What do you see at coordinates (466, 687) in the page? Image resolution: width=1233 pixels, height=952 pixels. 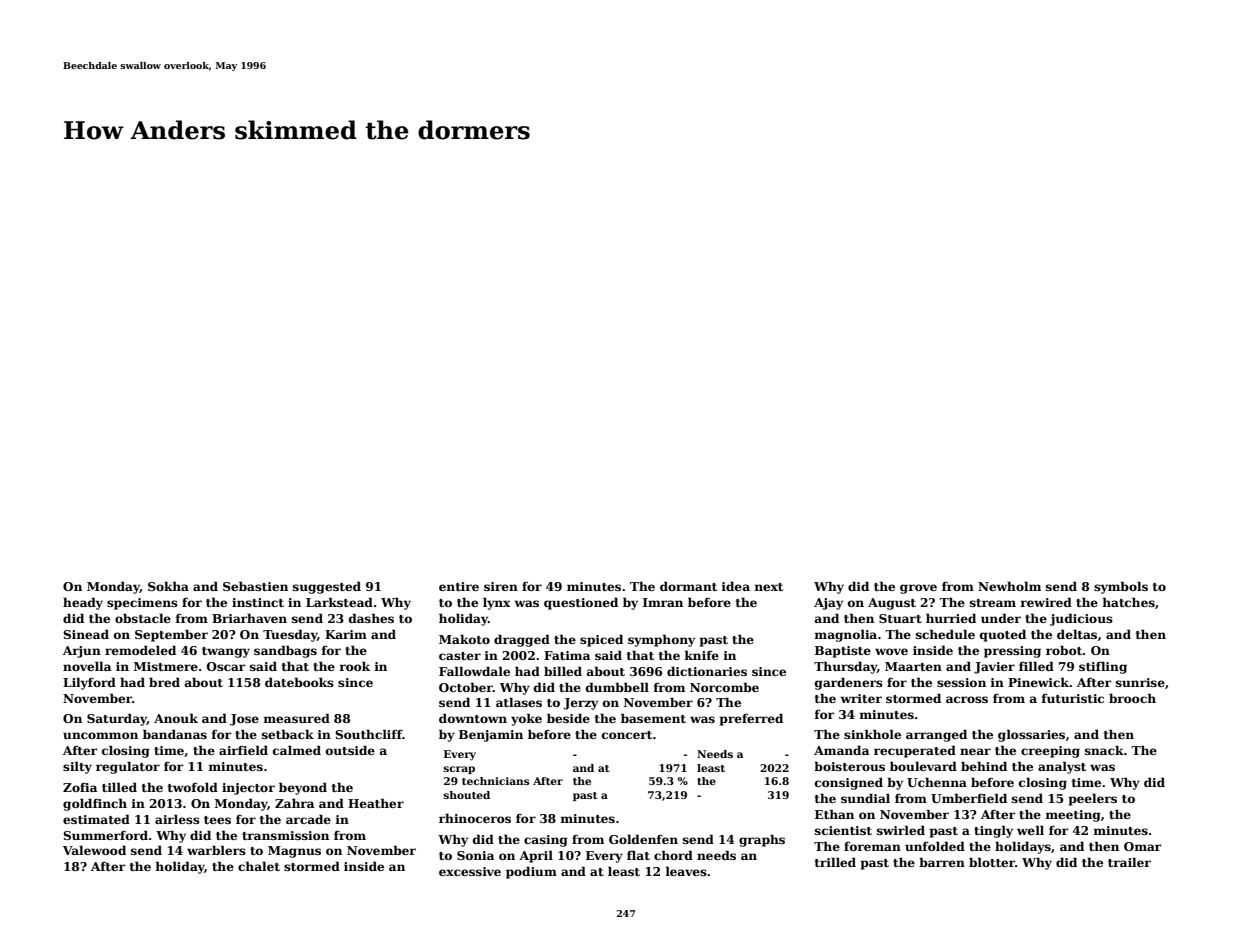 I see `October` at bounding box center [466, 687].
